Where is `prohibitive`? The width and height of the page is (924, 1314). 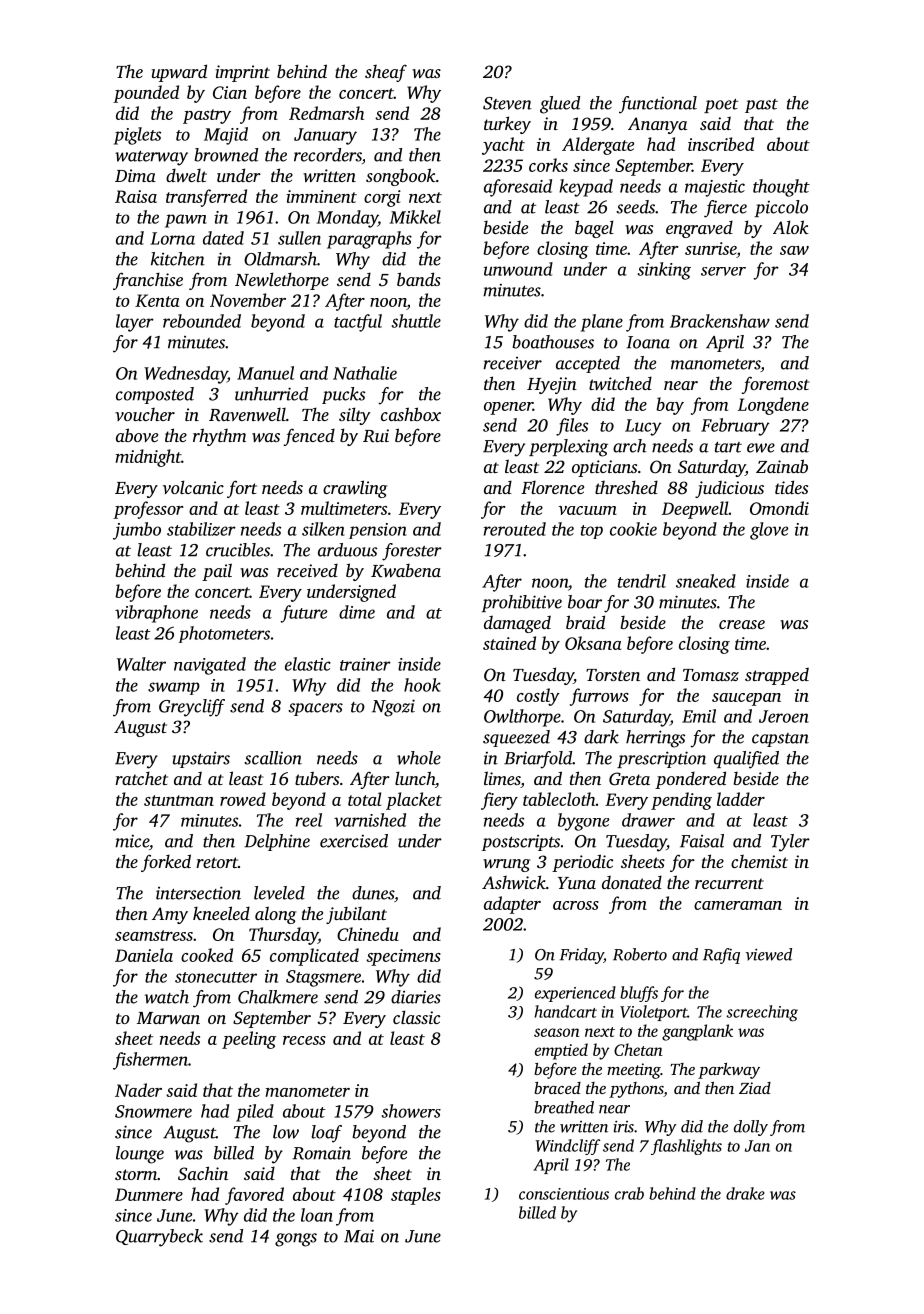
prohibitive is located at coordinates (521, 603).
